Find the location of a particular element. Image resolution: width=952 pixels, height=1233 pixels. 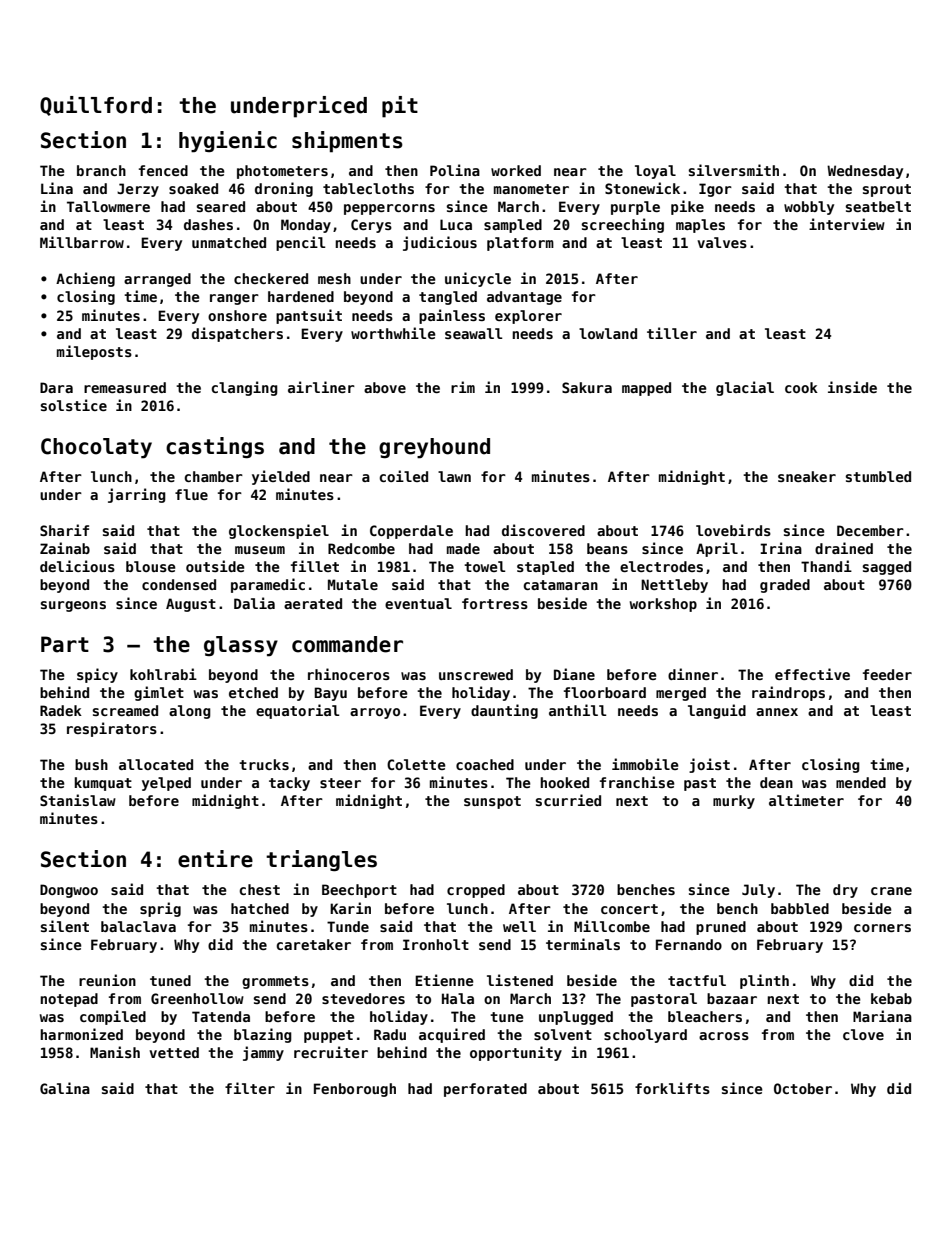

silent is located at coordinates (65, 926).
